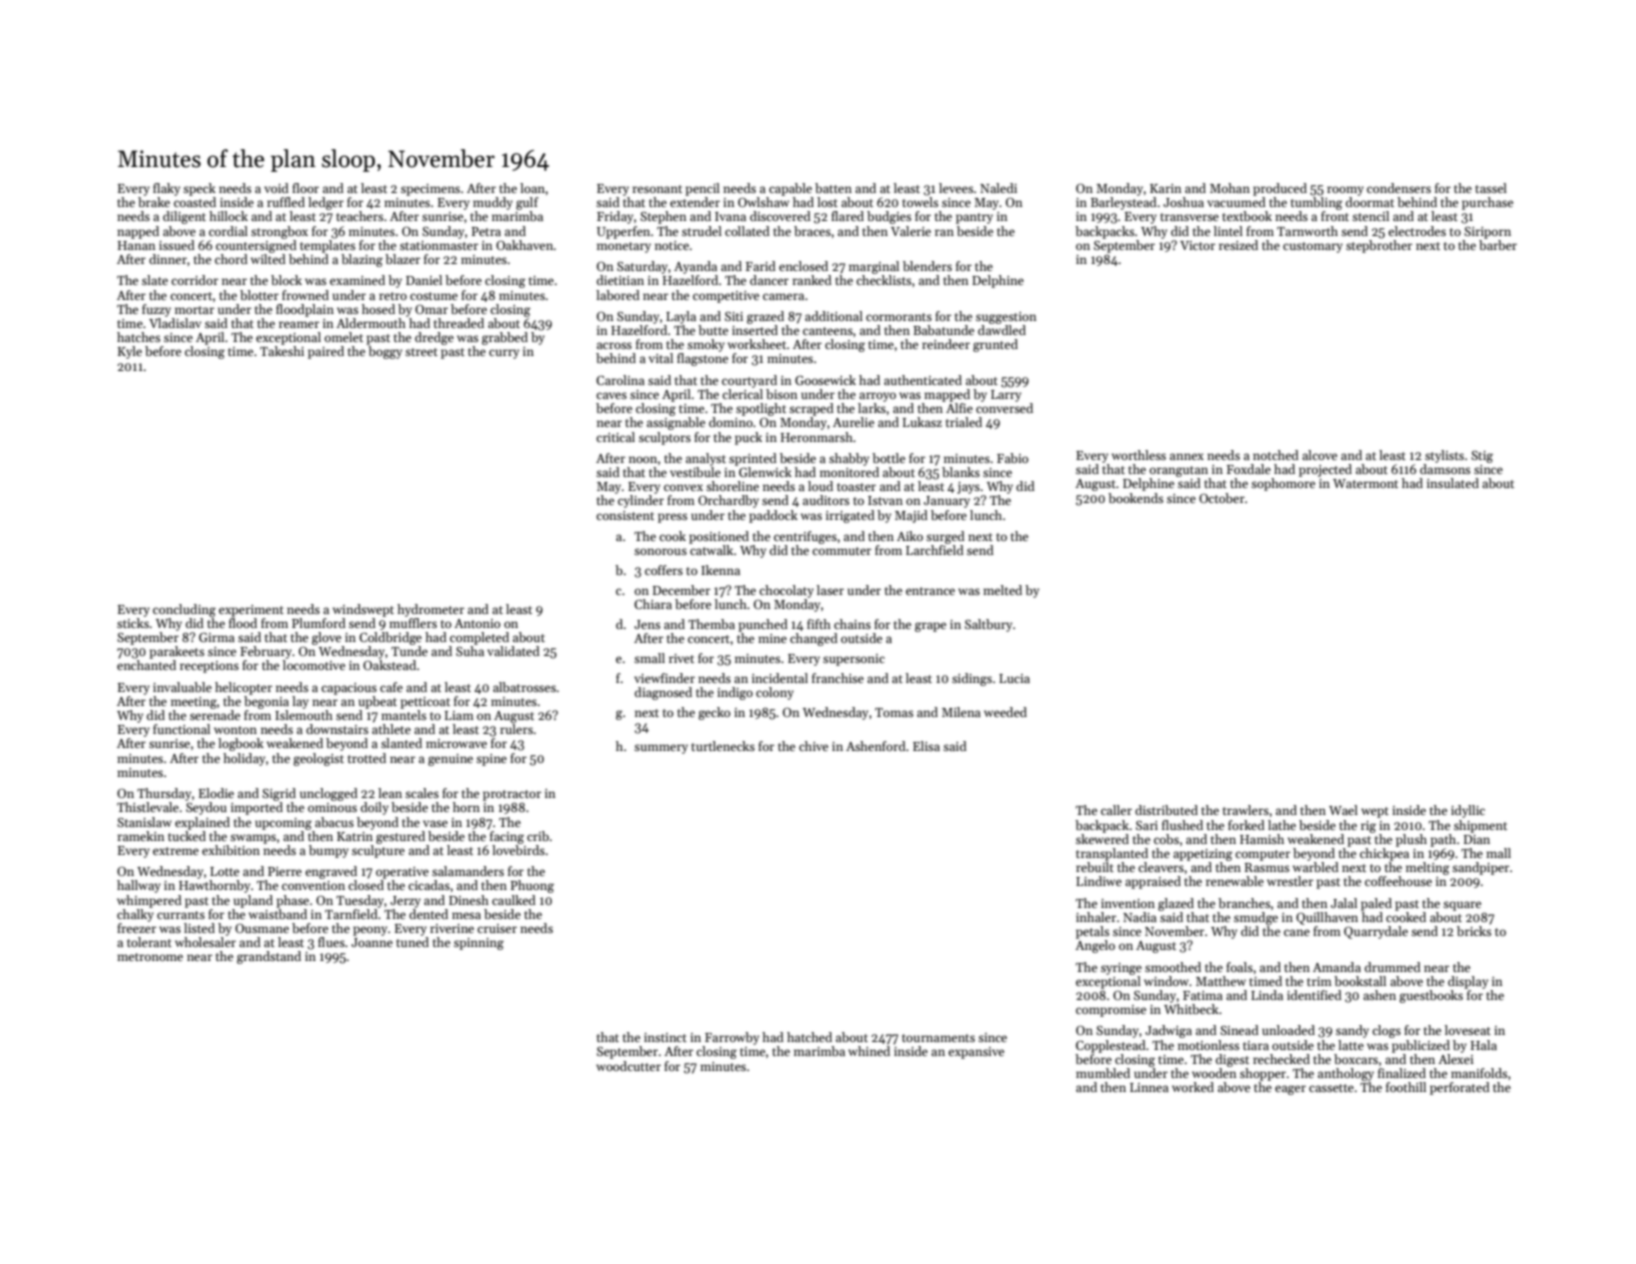 This screenshot has width=1636, height=1264. What do you see at coordinates (625, 515) in the screenshot?
I see `consistent` at bounding box center [625, 515].
